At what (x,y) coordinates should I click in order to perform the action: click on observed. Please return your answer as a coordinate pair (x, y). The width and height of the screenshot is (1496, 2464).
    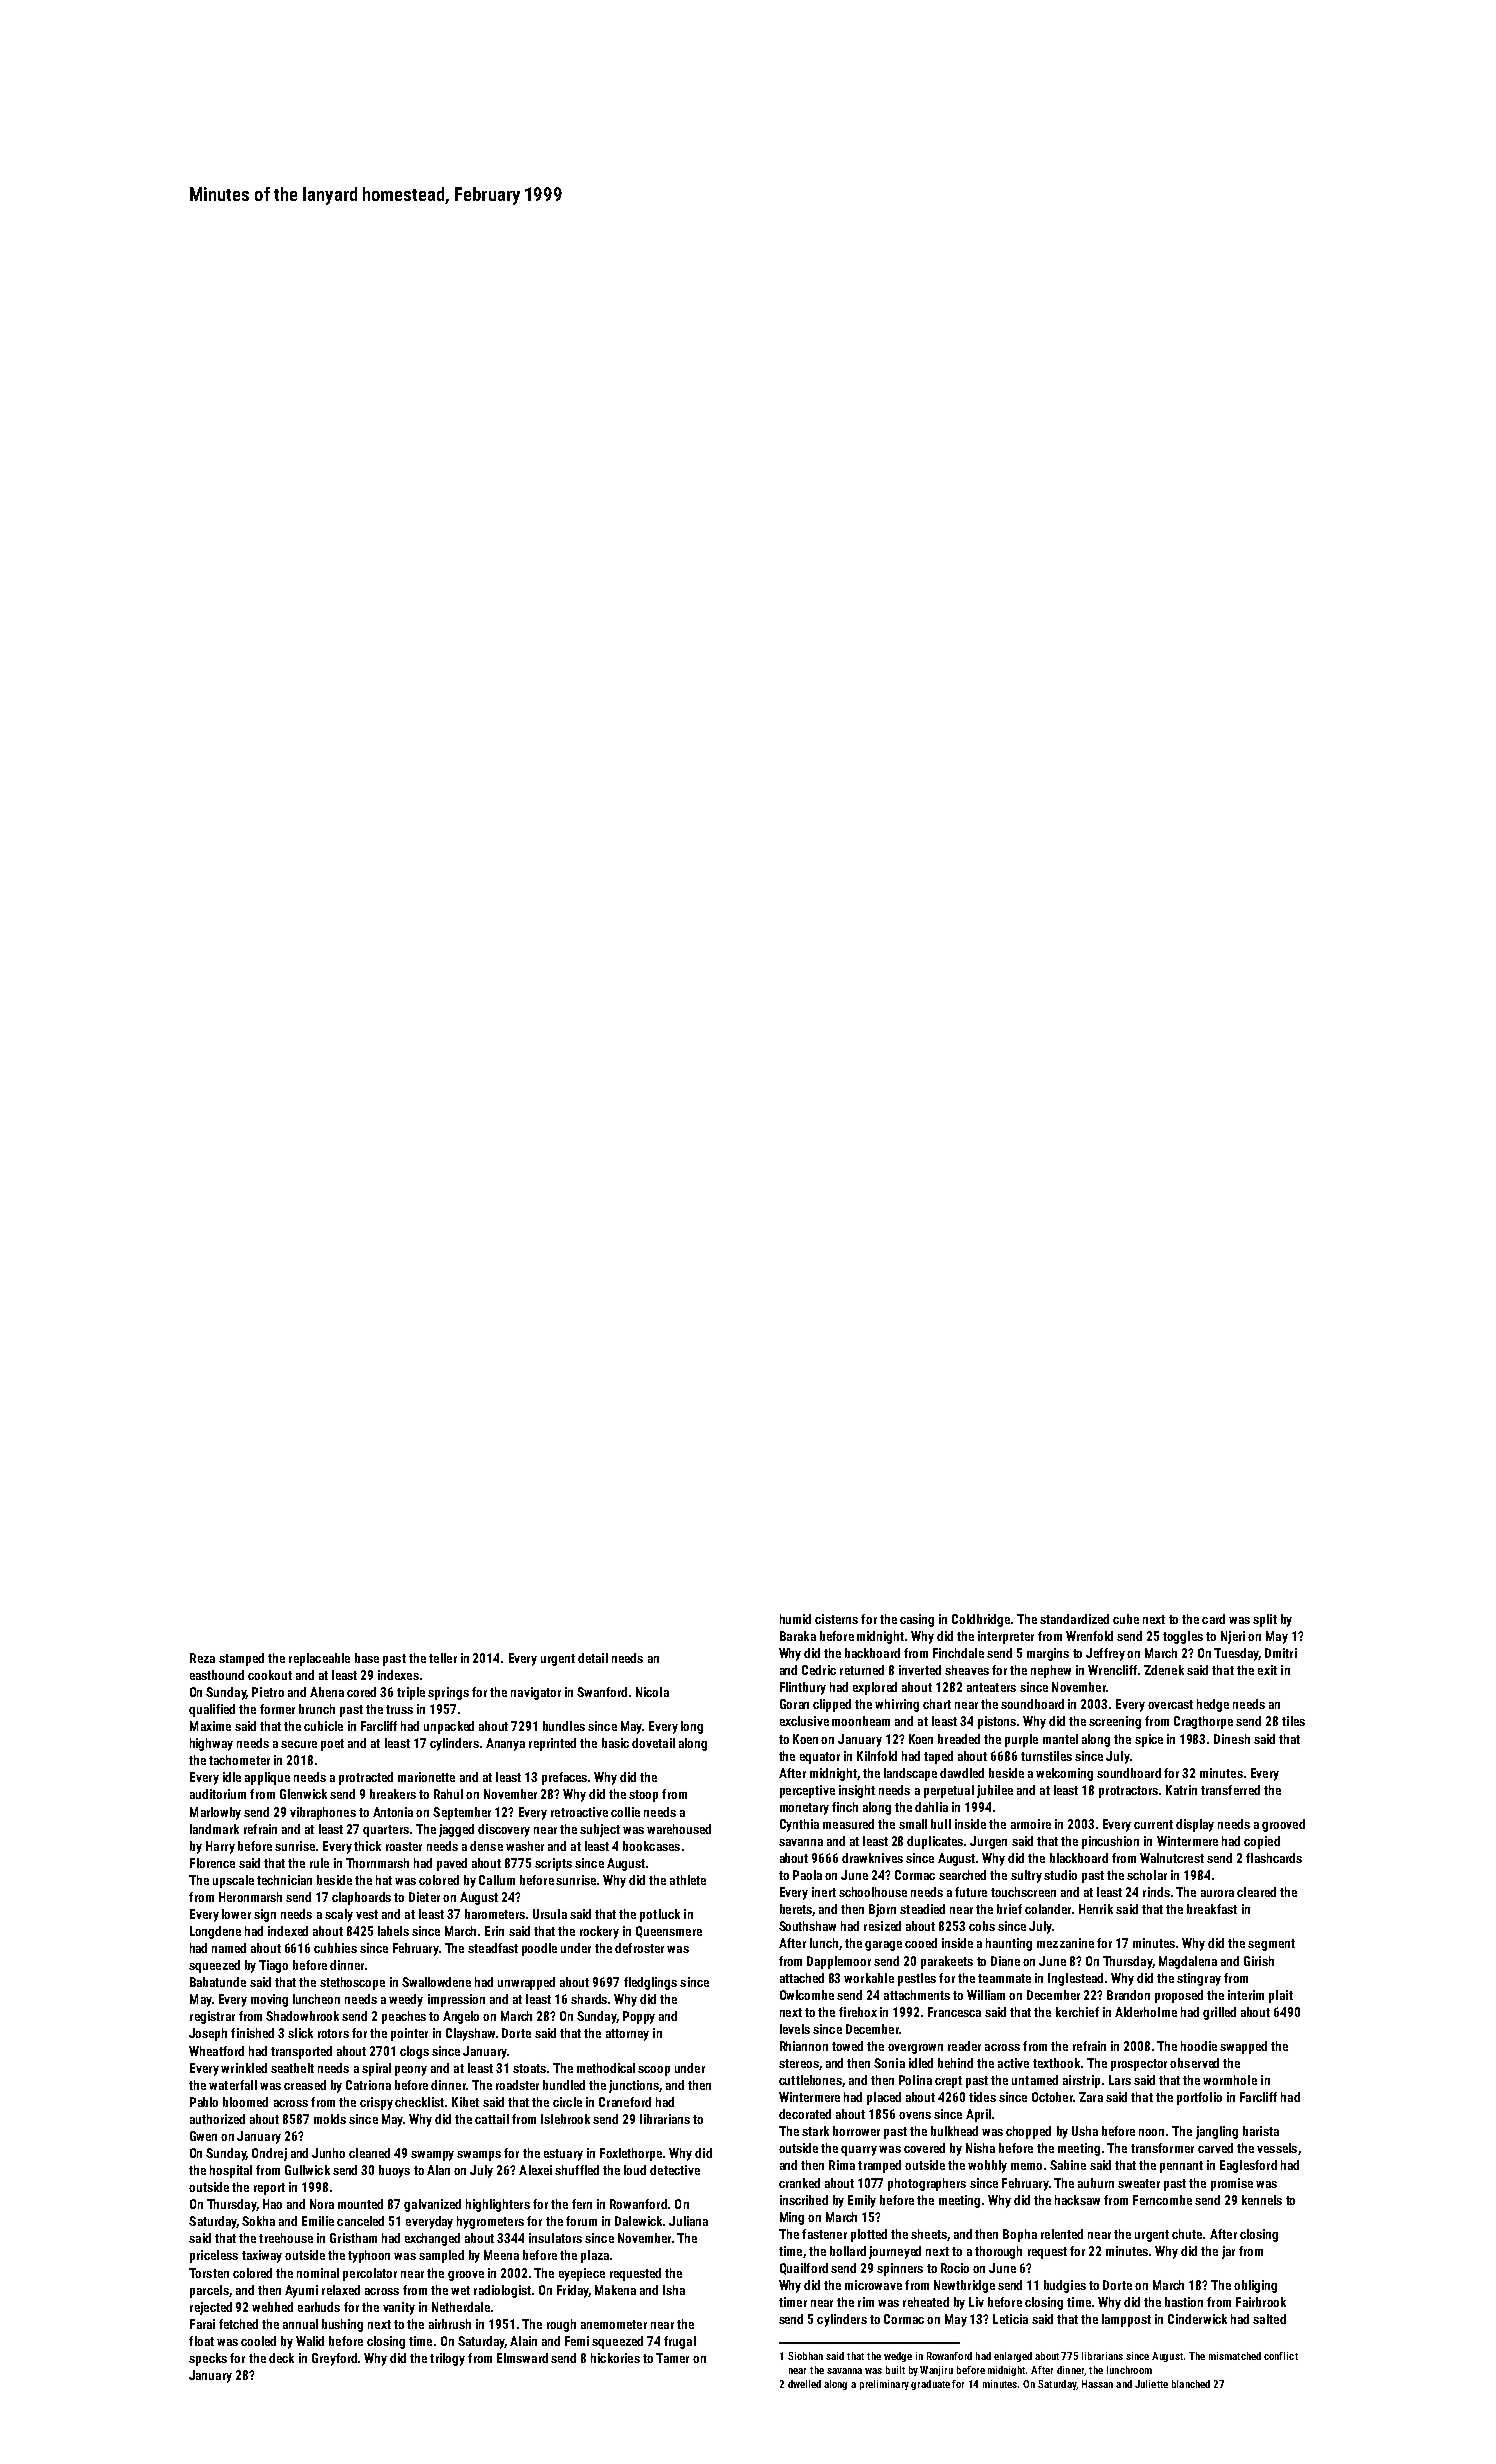
    Looking at the image, I should click on (1194, 2063).
